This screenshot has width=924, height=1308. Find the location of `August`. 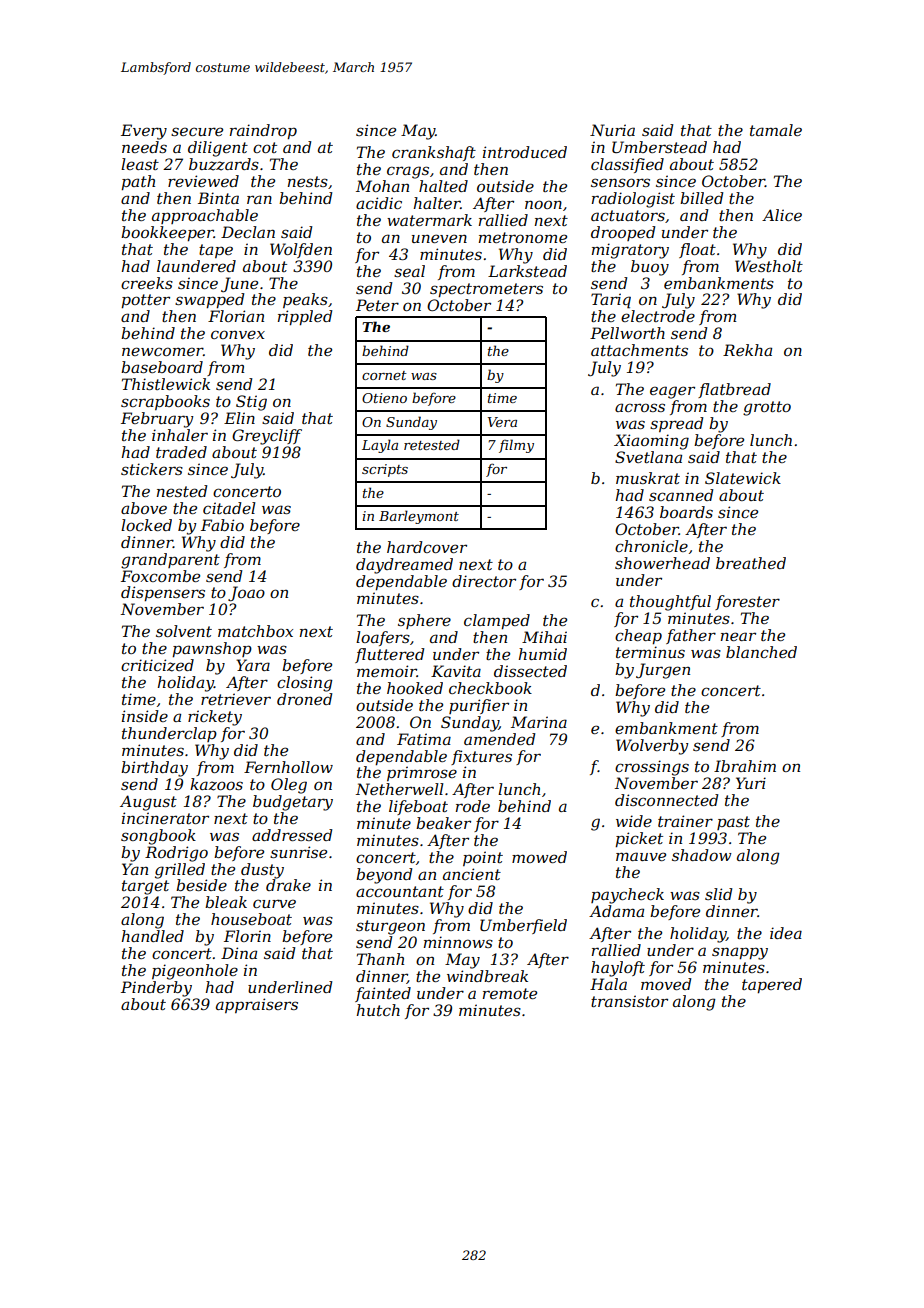

August is located at coordinates (148, 803).
